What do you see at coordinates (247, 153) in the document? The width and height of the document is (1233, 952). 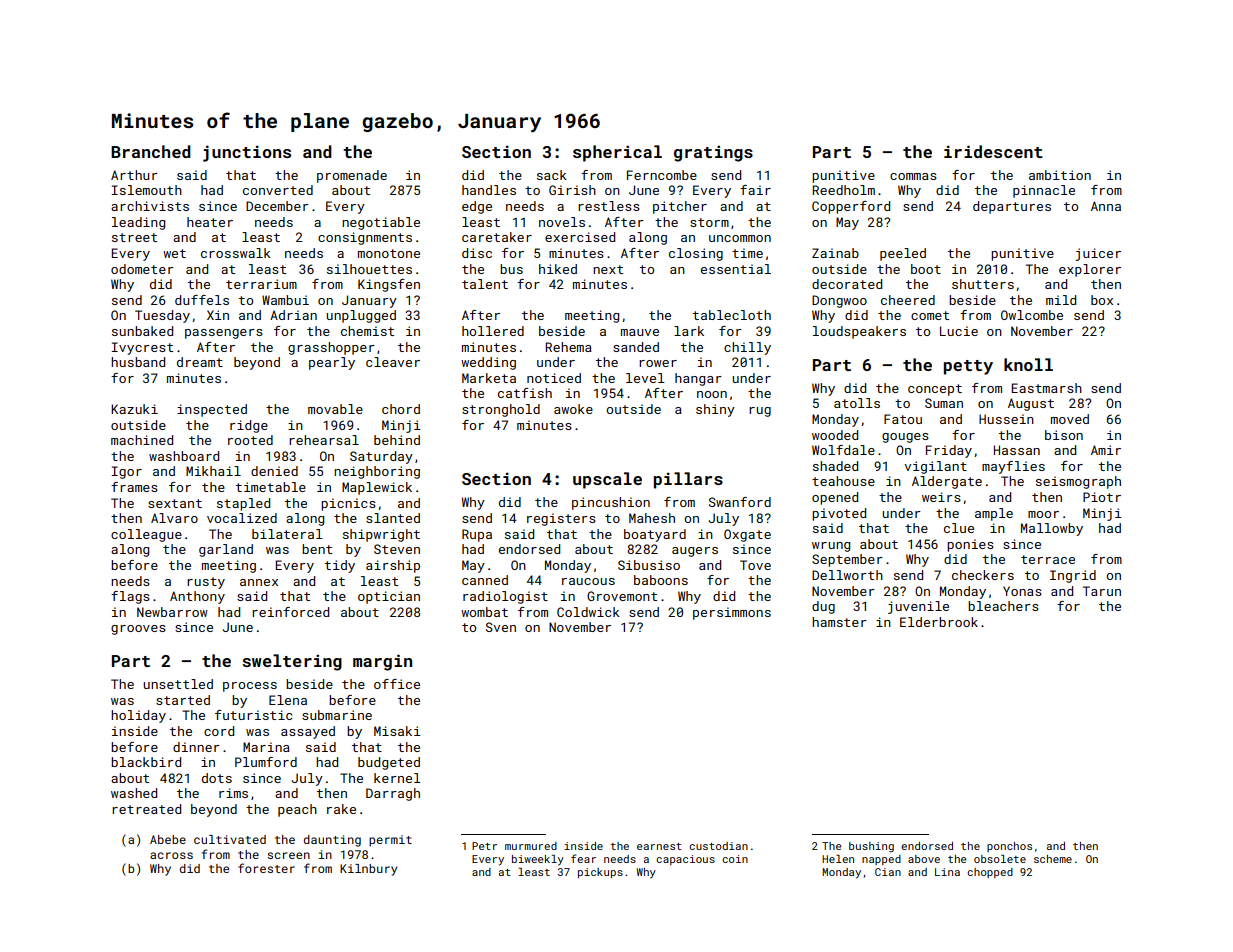 I see `junctions` at bounding box center [247, 153].
